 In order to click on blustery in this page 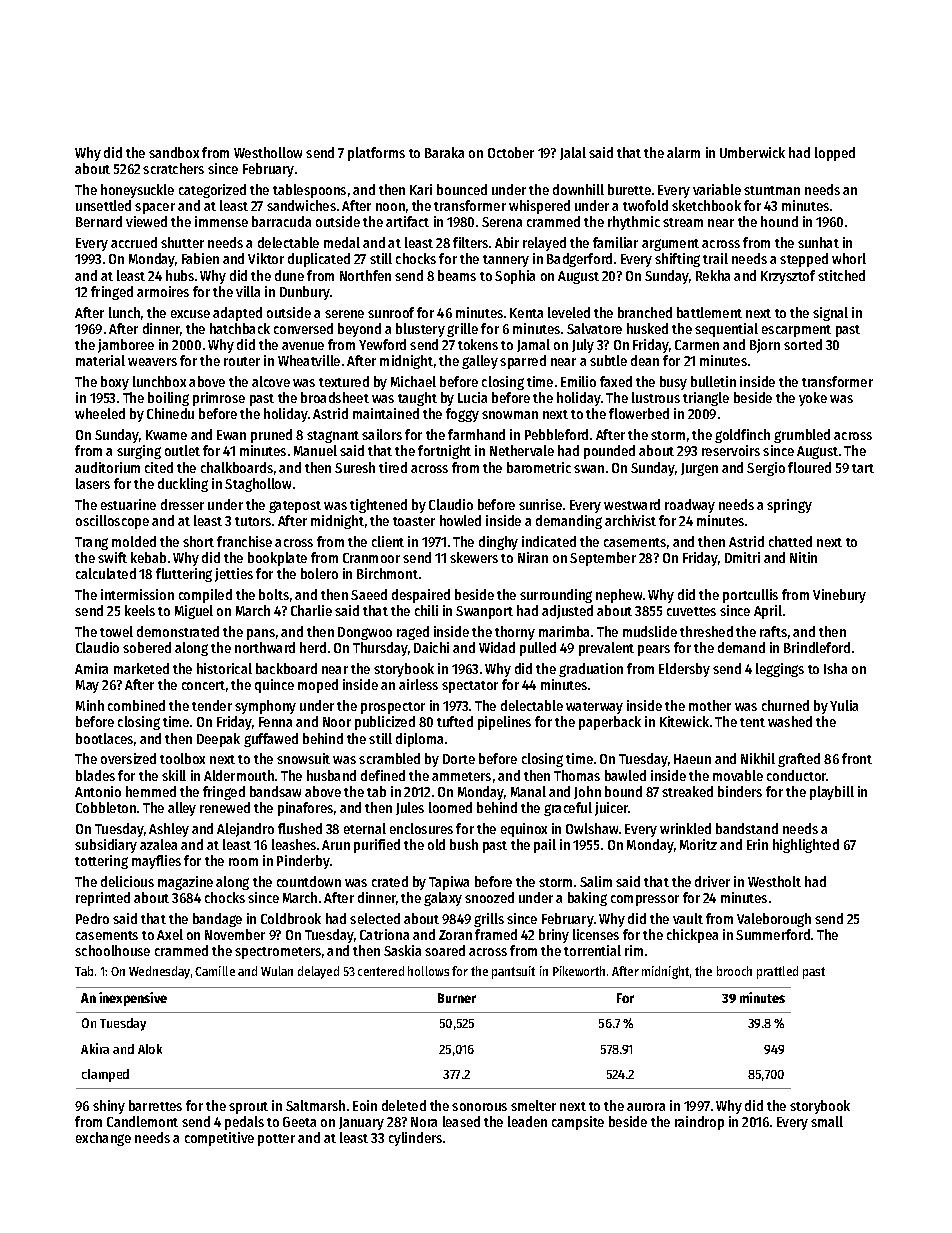, I will do `click(420, 330)`.
